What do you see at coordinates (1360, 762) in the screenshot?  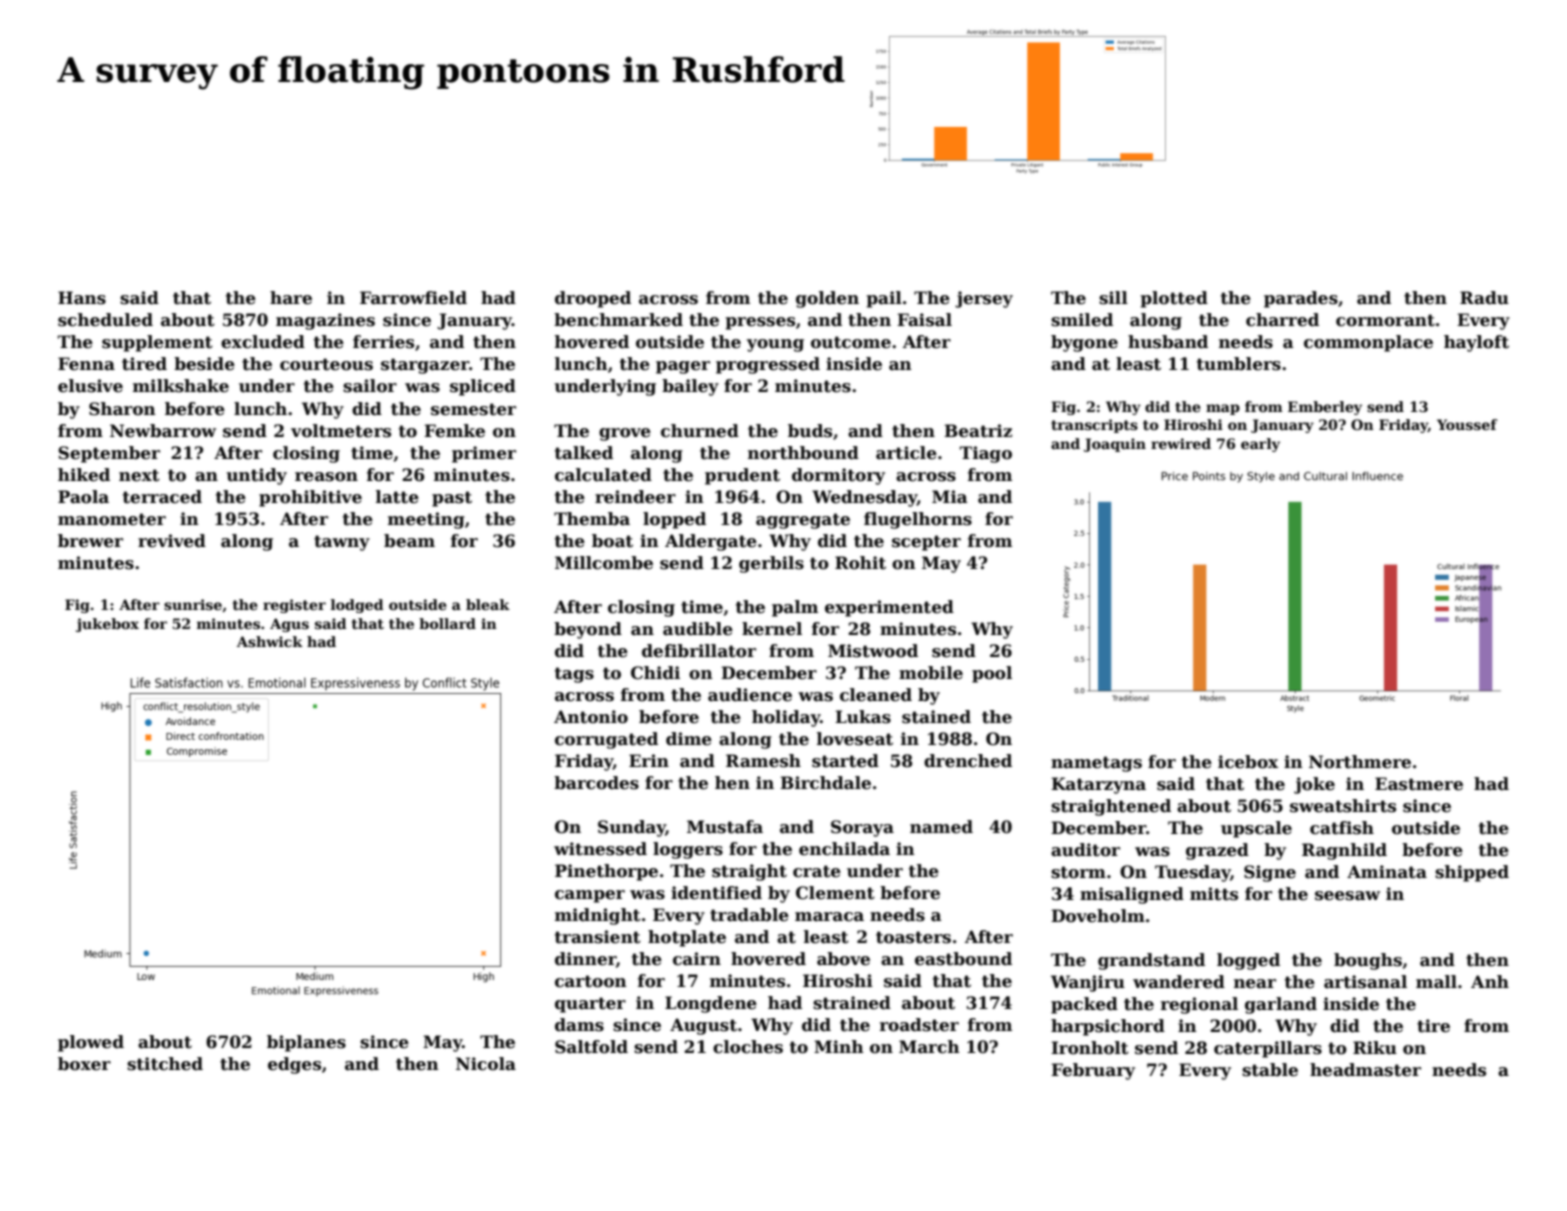 I see `Northmere` at bounding box center [1360, 762].
